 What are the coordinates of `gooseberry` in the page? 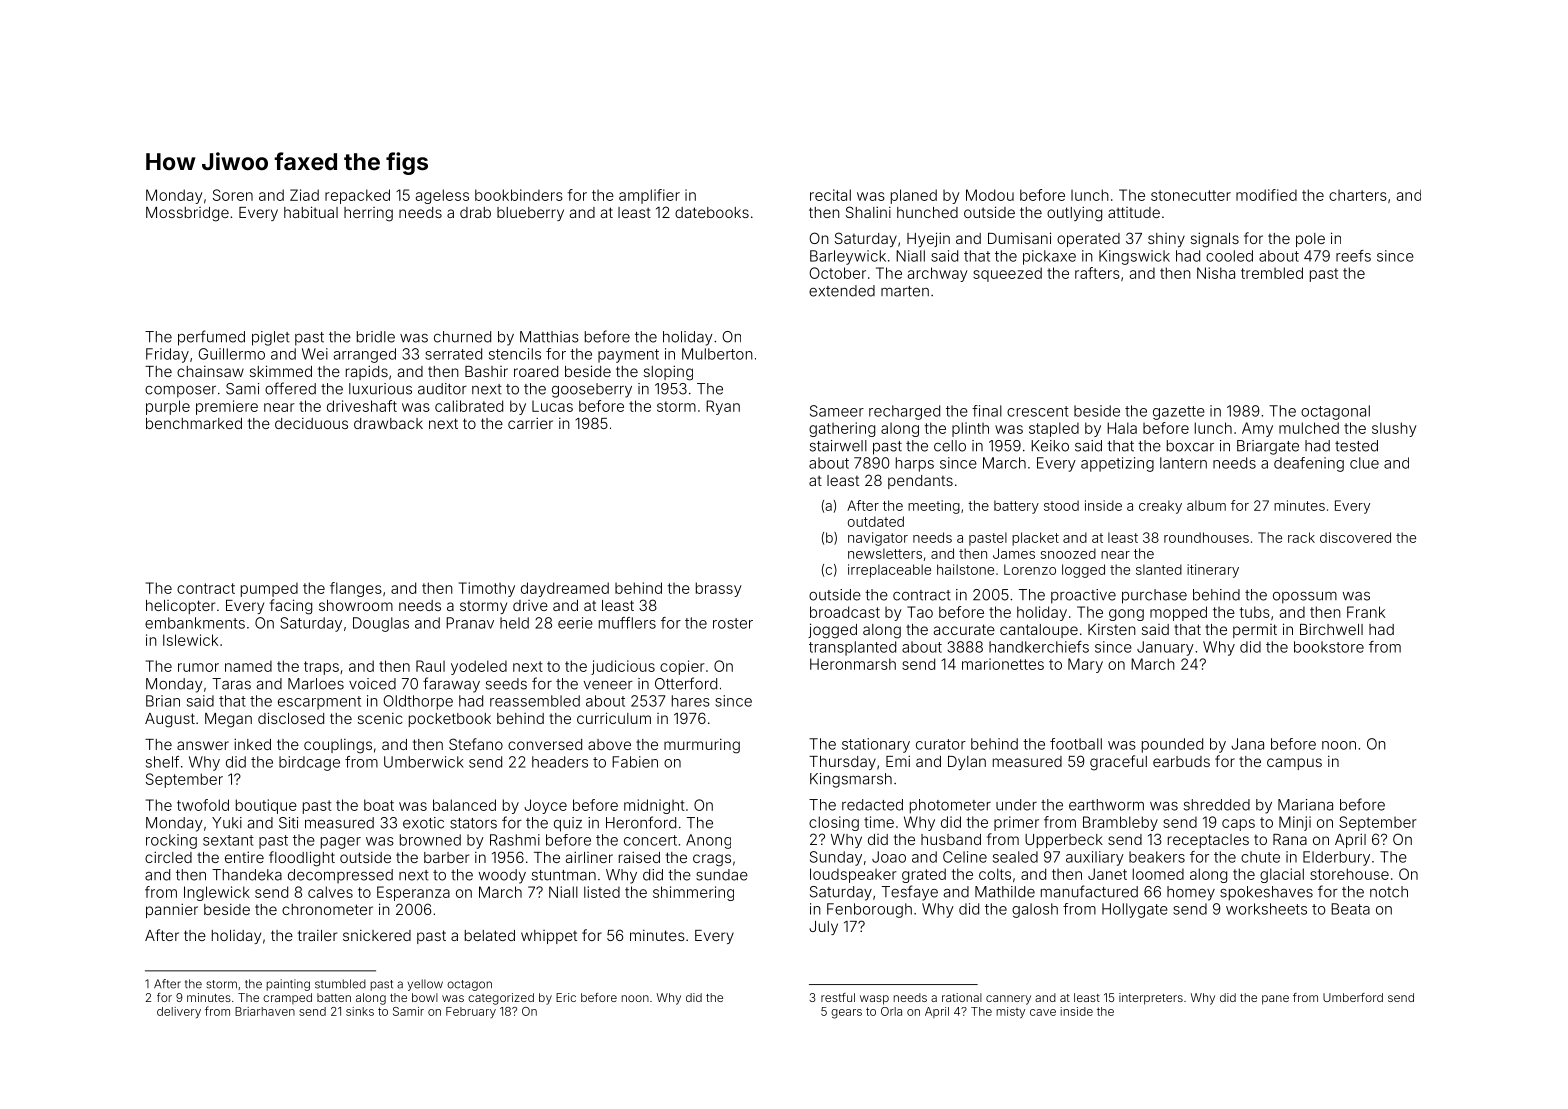 It's located at (592, 390).
